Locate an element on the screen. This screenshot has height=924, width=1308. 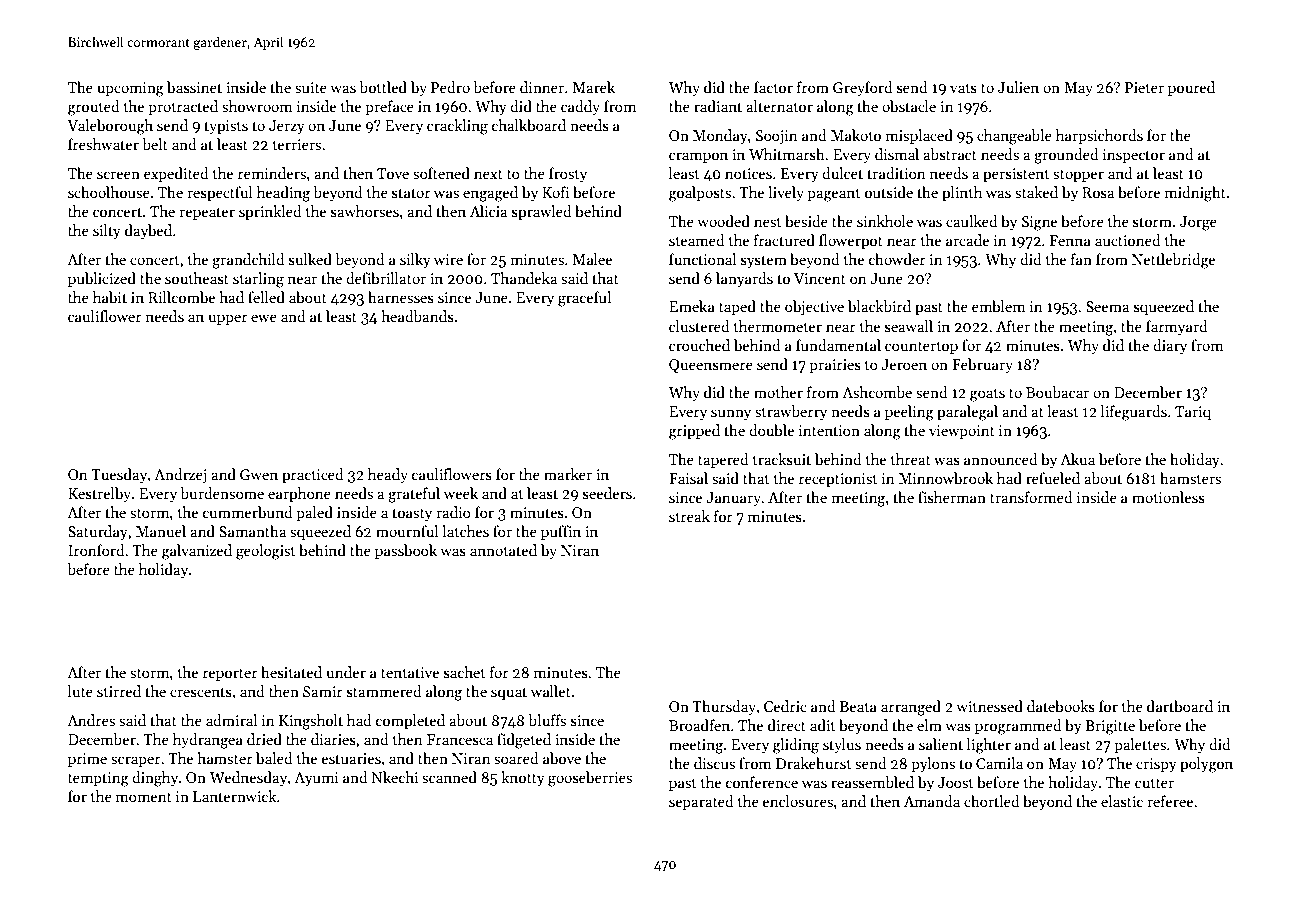
galvanized is located at coordinates (197, 552).
